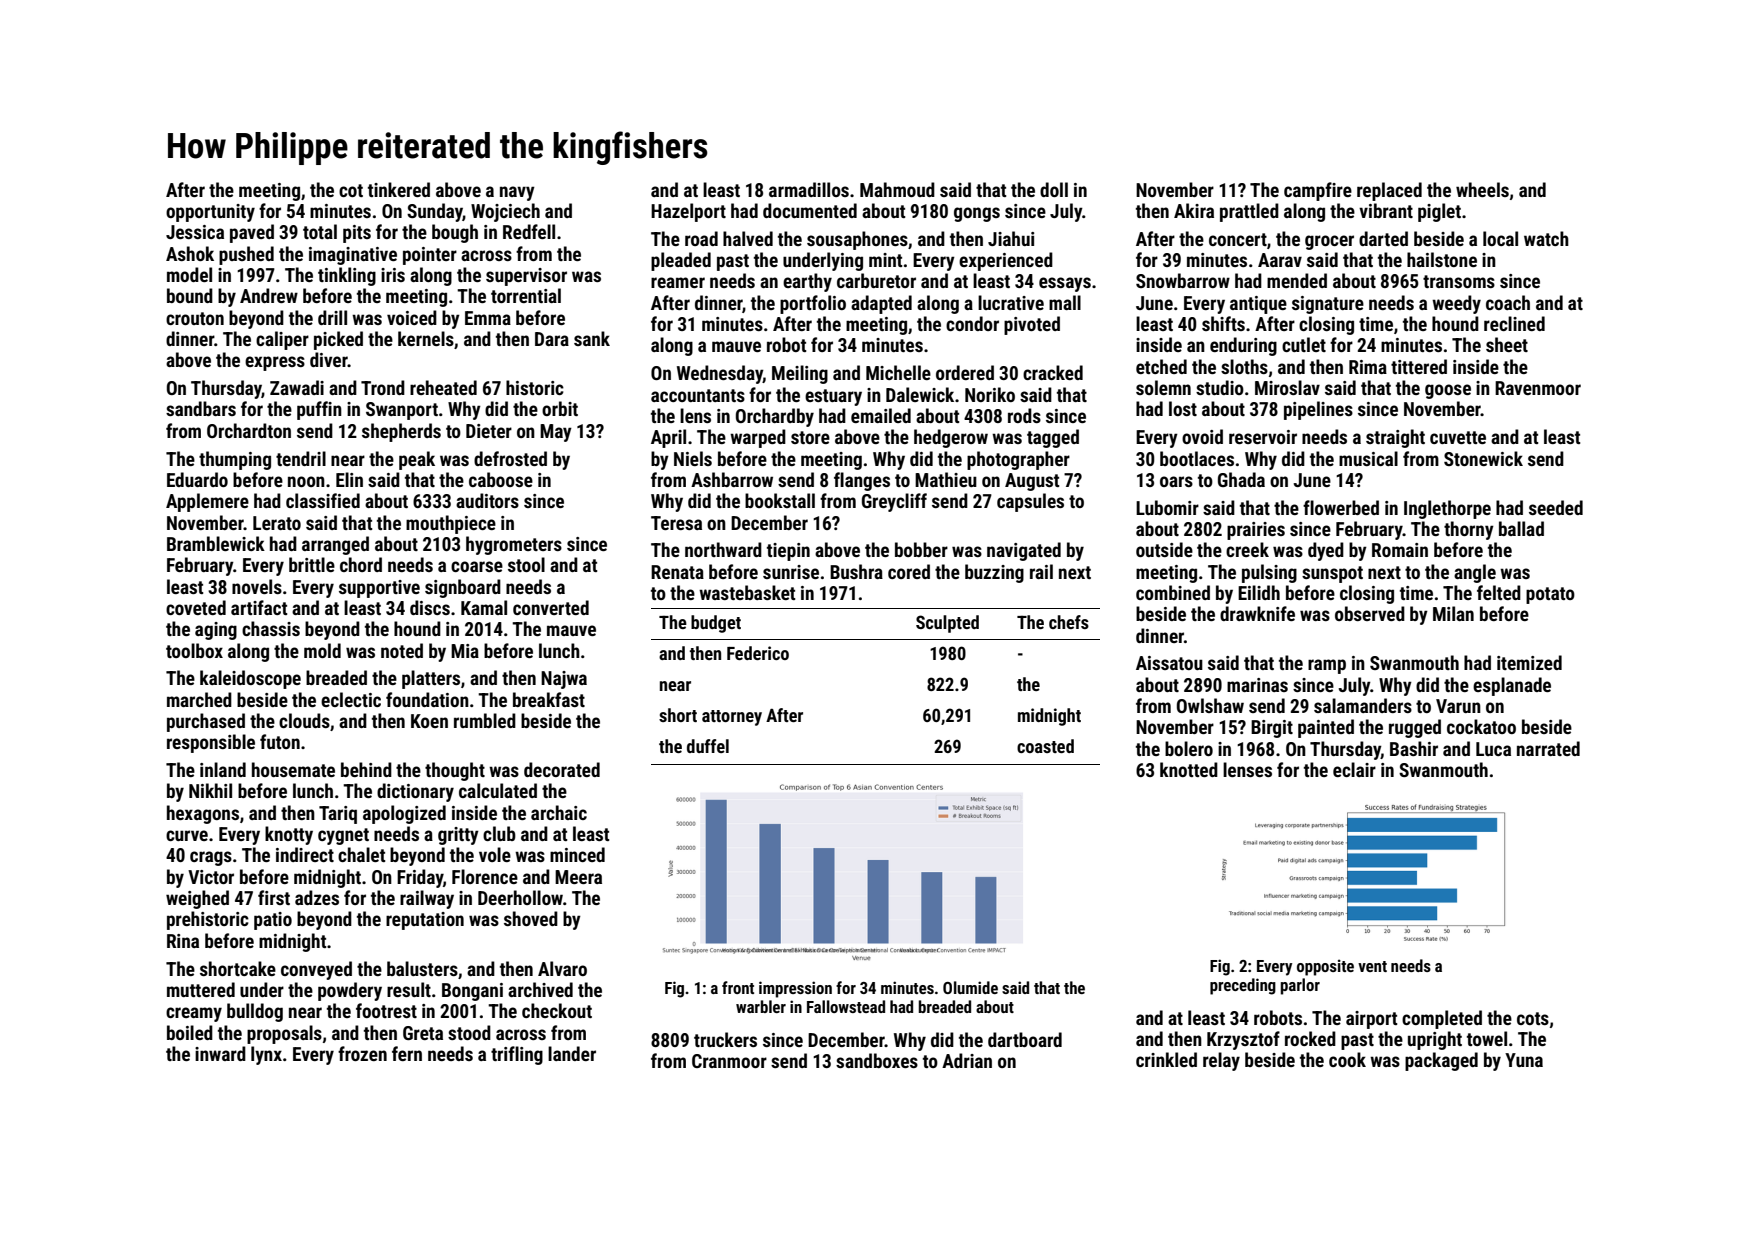  Describe the element at coordinates (862, 481) in the screenshot. I see `flanges` at that location.
